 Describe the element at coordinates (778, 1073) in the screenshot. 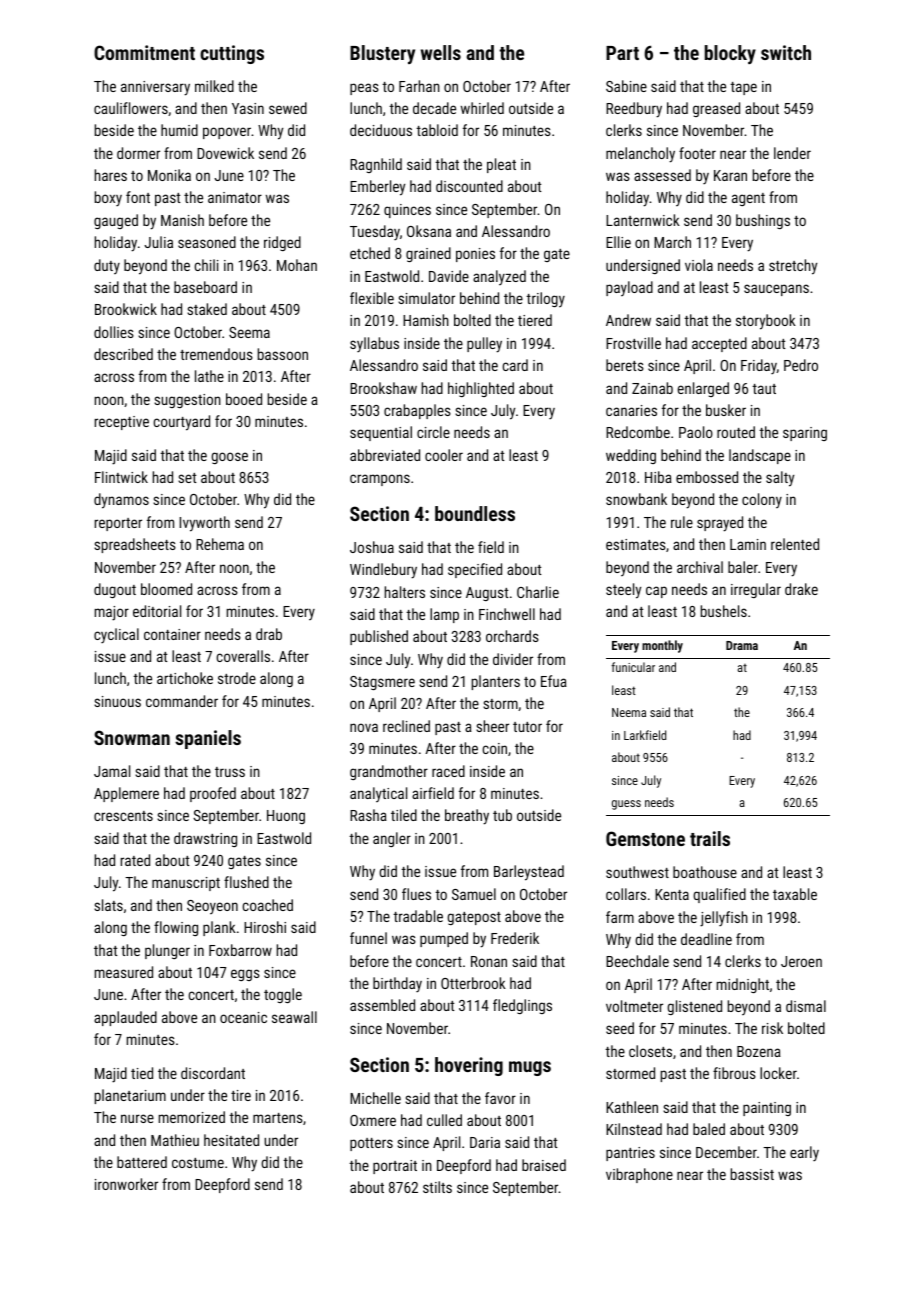

I see `locker` at that location.
